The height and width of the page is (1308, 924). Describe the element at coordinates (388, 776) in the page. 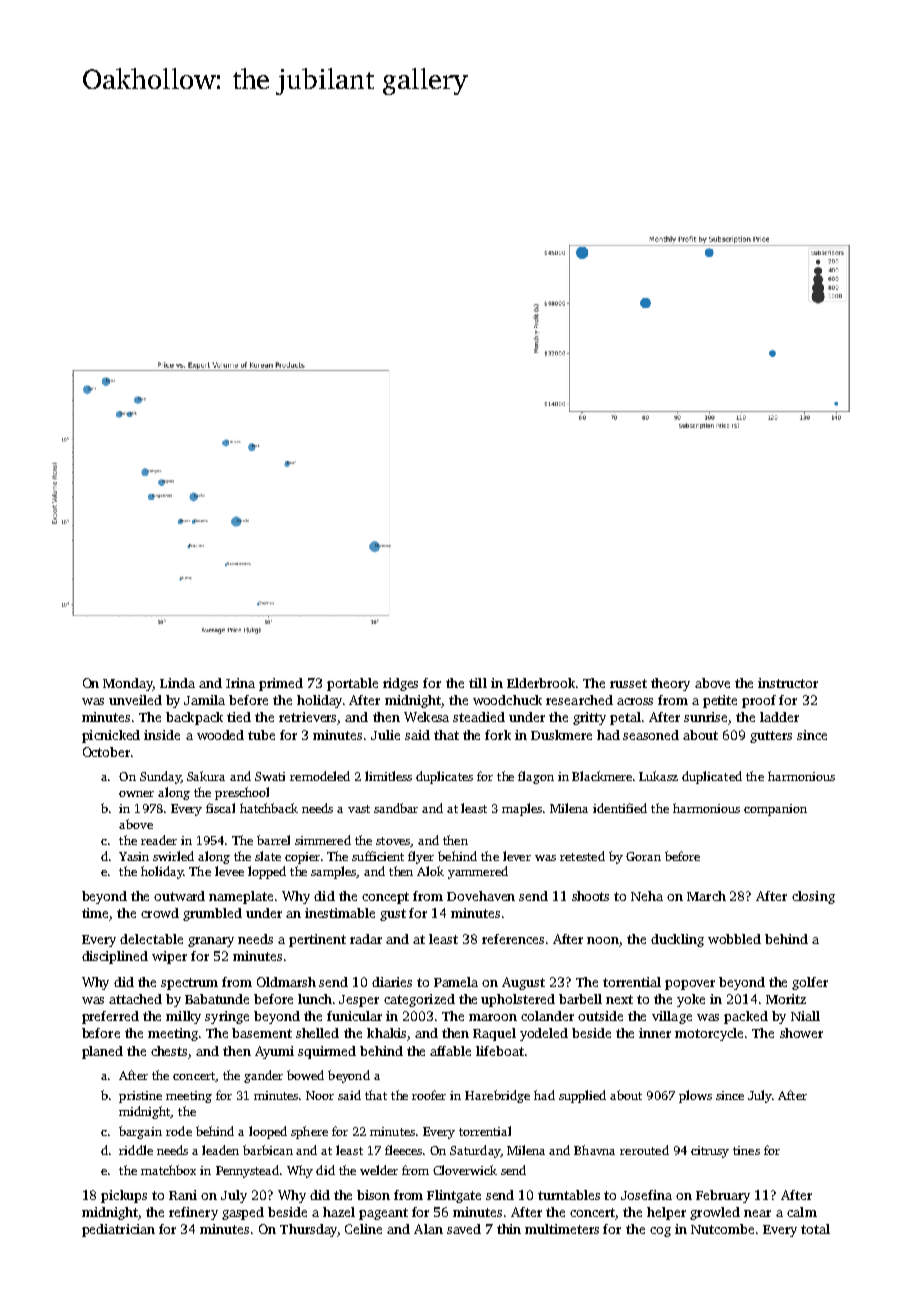

I see `limitless` at that location.
